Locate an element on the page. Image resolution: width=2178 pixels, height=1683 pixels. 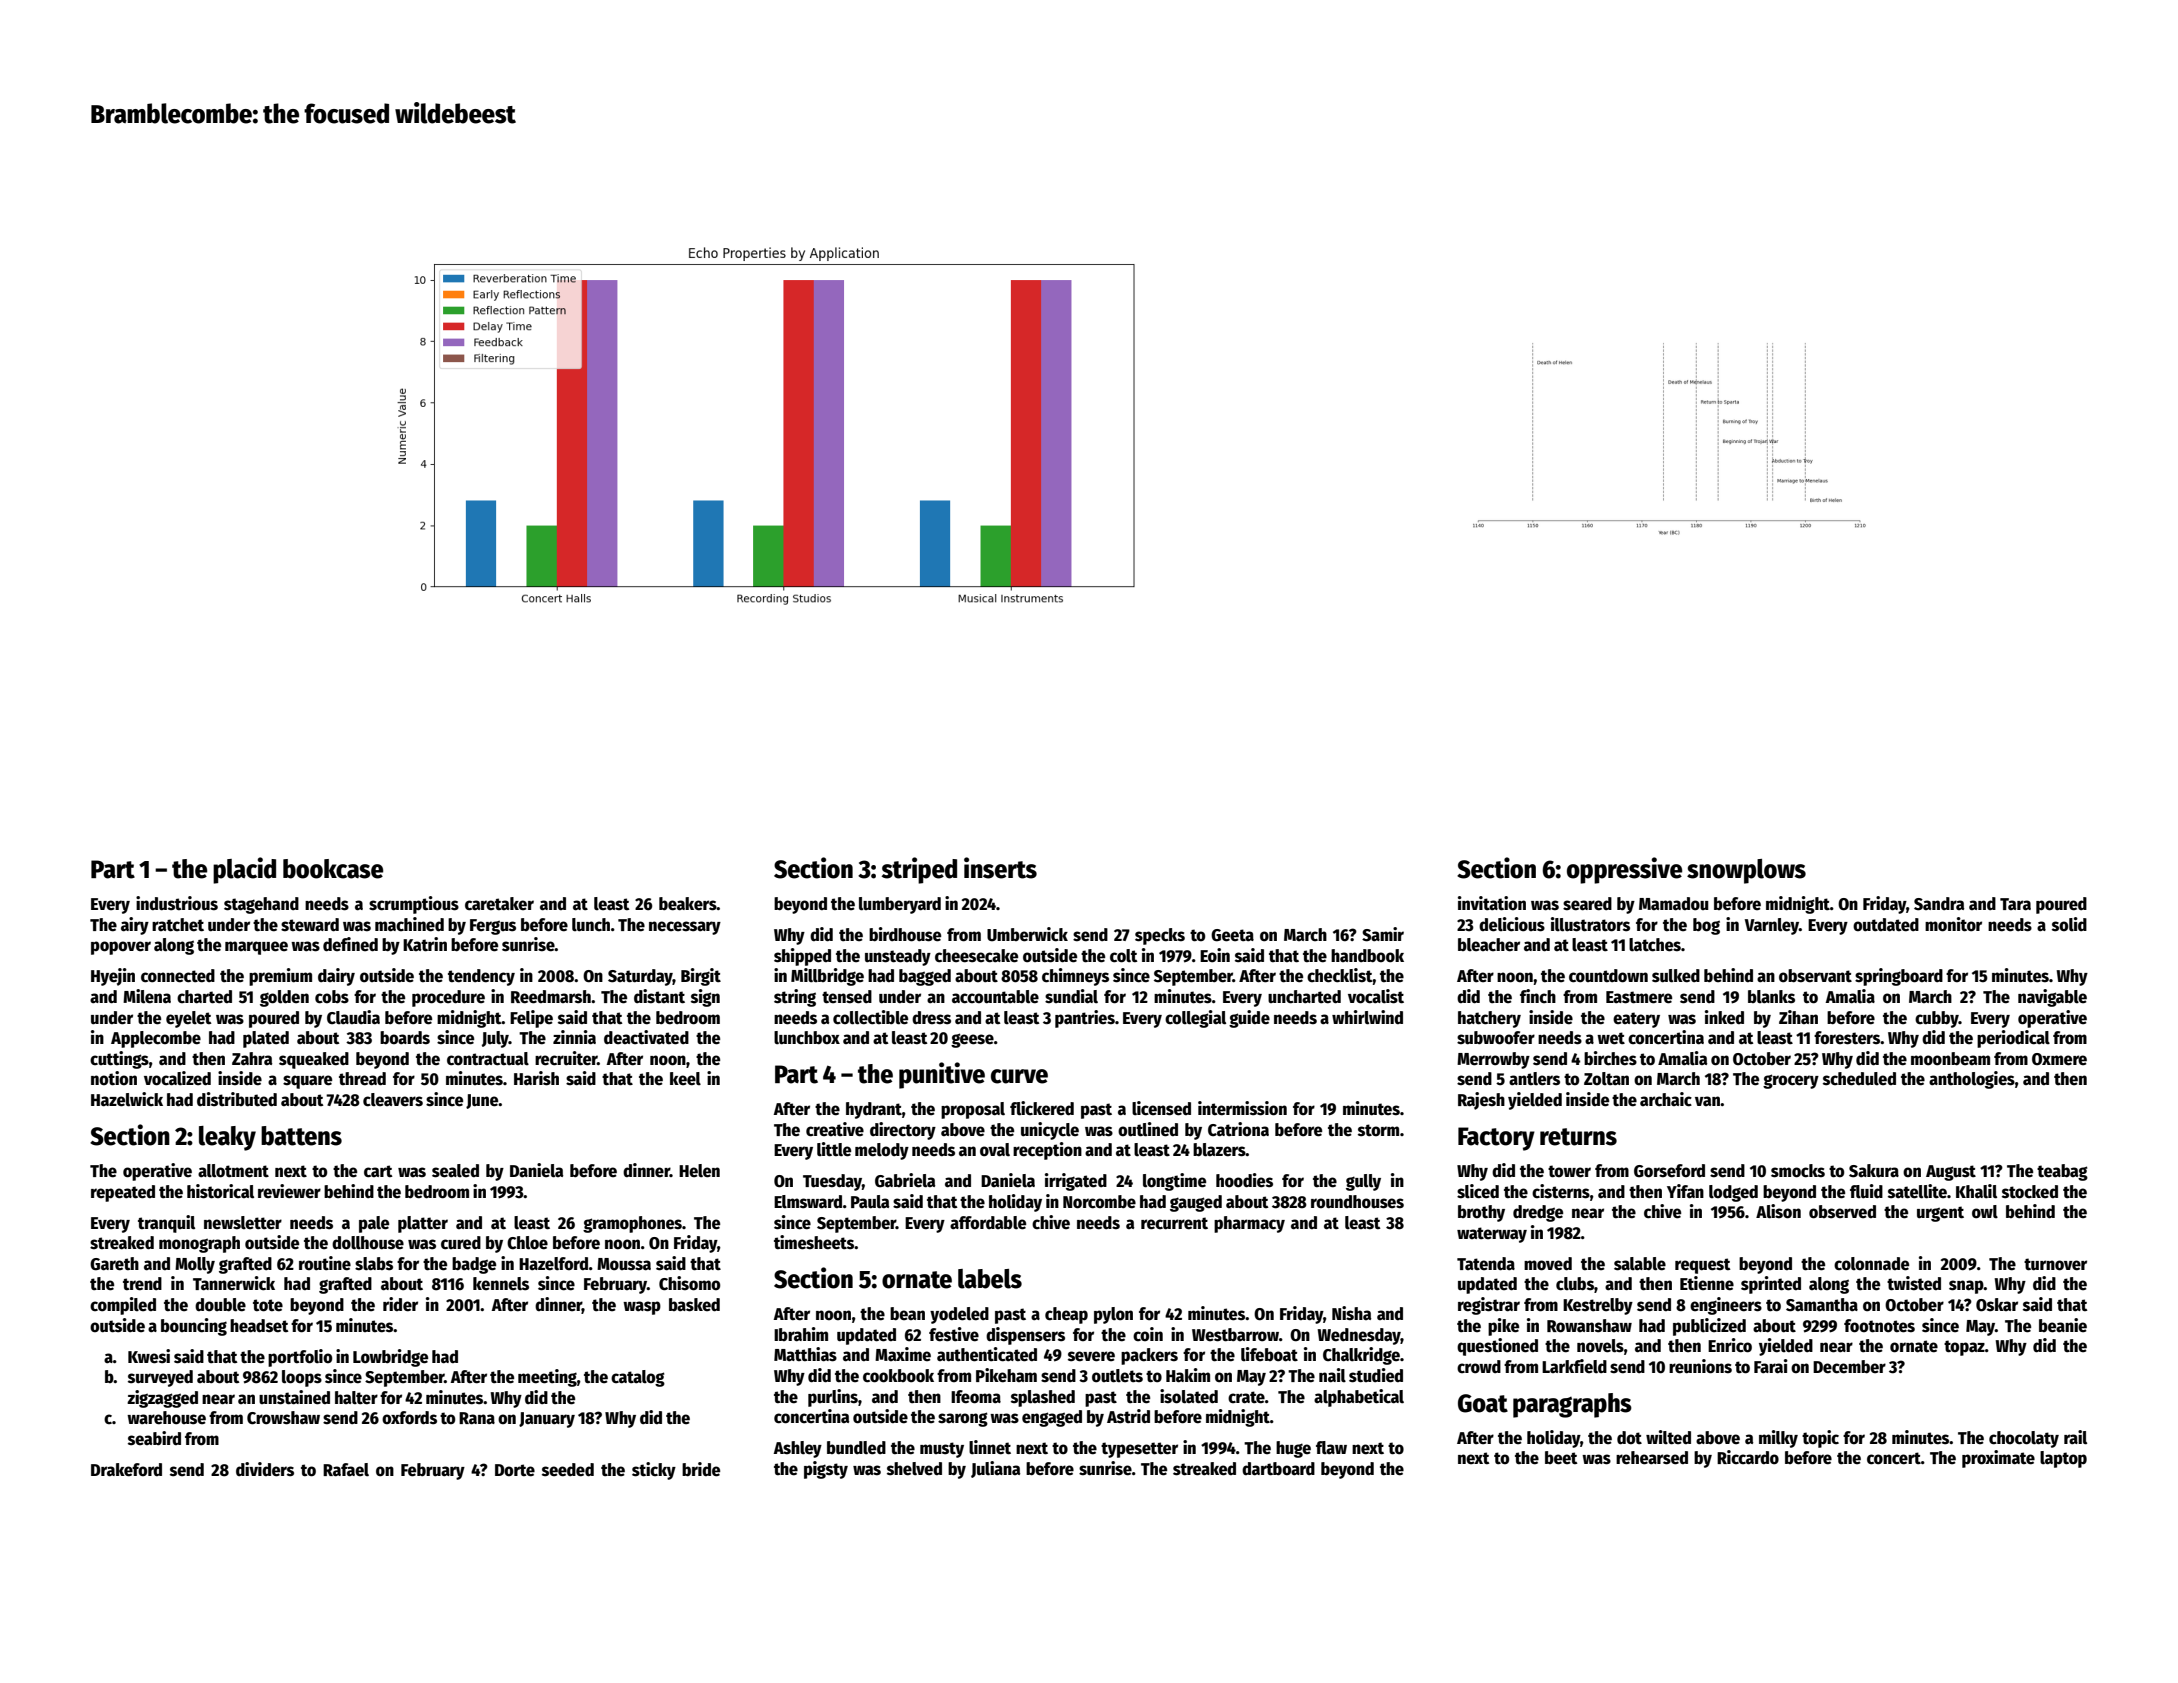
Oxmere is located at coordinates (2059, 1059).
